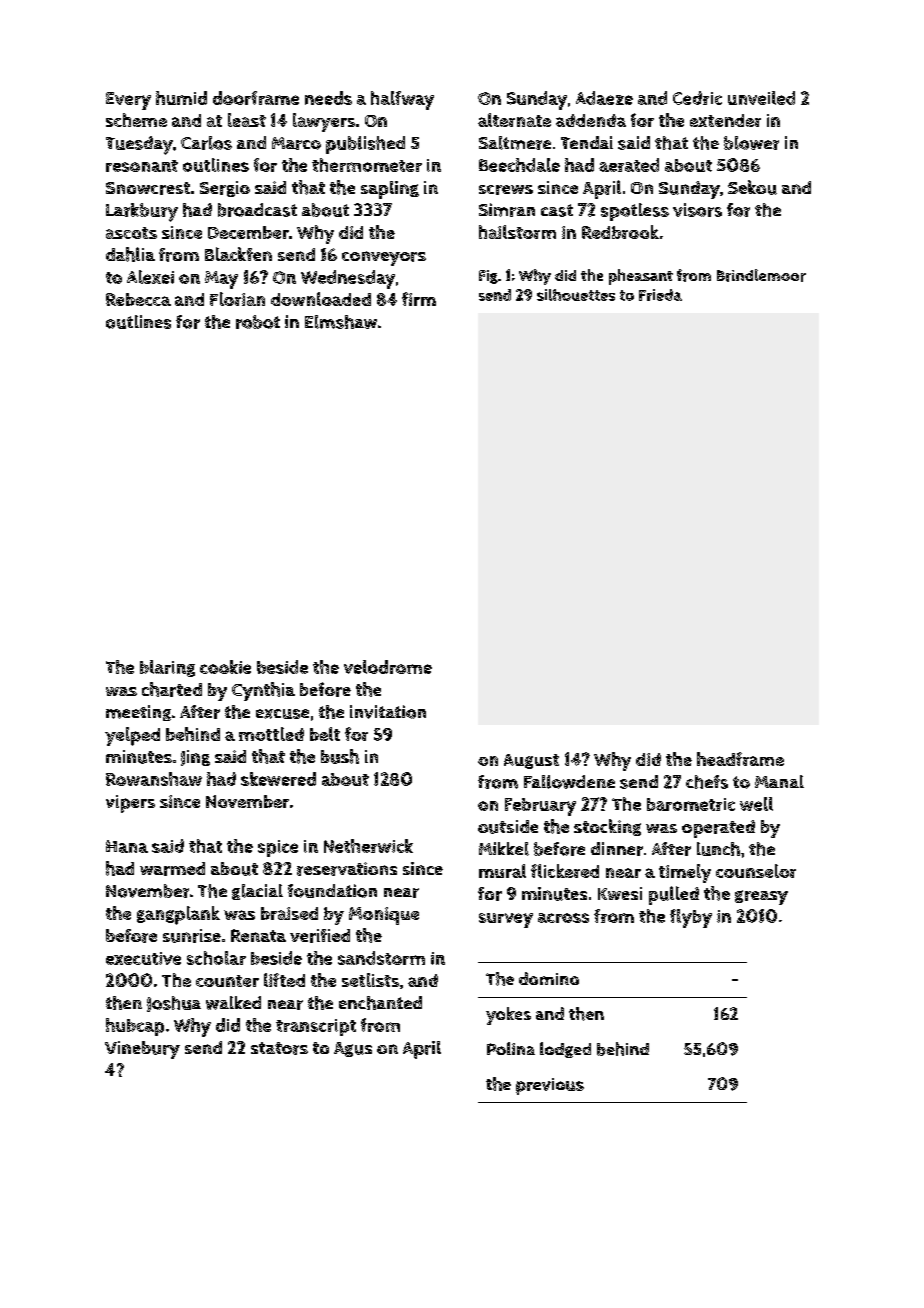 This screenshot has height=1308, width=924. What do you see at coordinates (511, 1048) in the screenshot?
I see `Polina` at bounding box center [511, 1048].
